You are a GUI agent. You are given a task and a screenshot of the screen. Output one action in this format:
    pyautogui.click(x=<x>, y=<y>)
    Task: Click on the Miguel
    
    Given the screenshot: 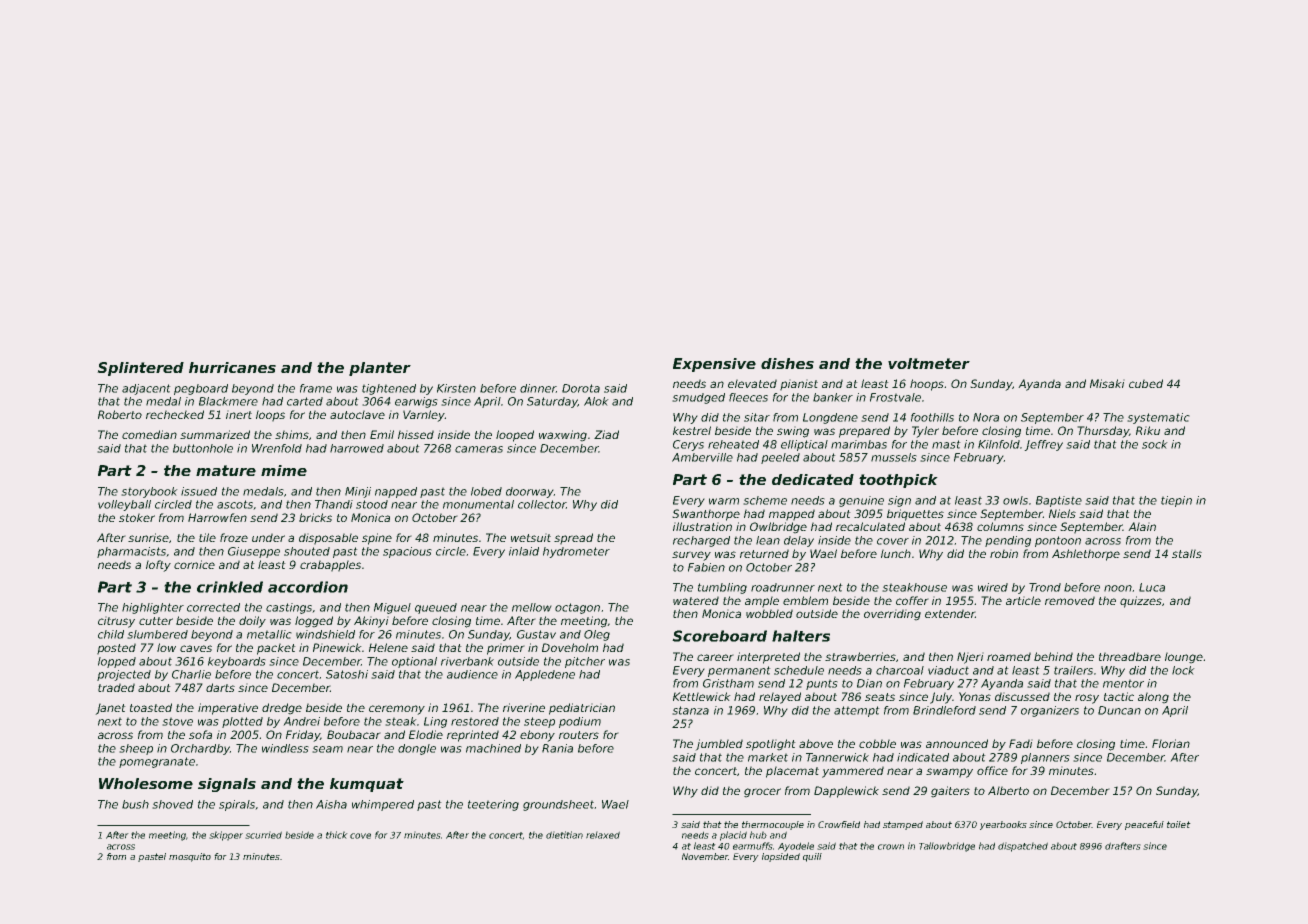 What is the action you would take?
    pyautogui.click(x=392, y=608)
